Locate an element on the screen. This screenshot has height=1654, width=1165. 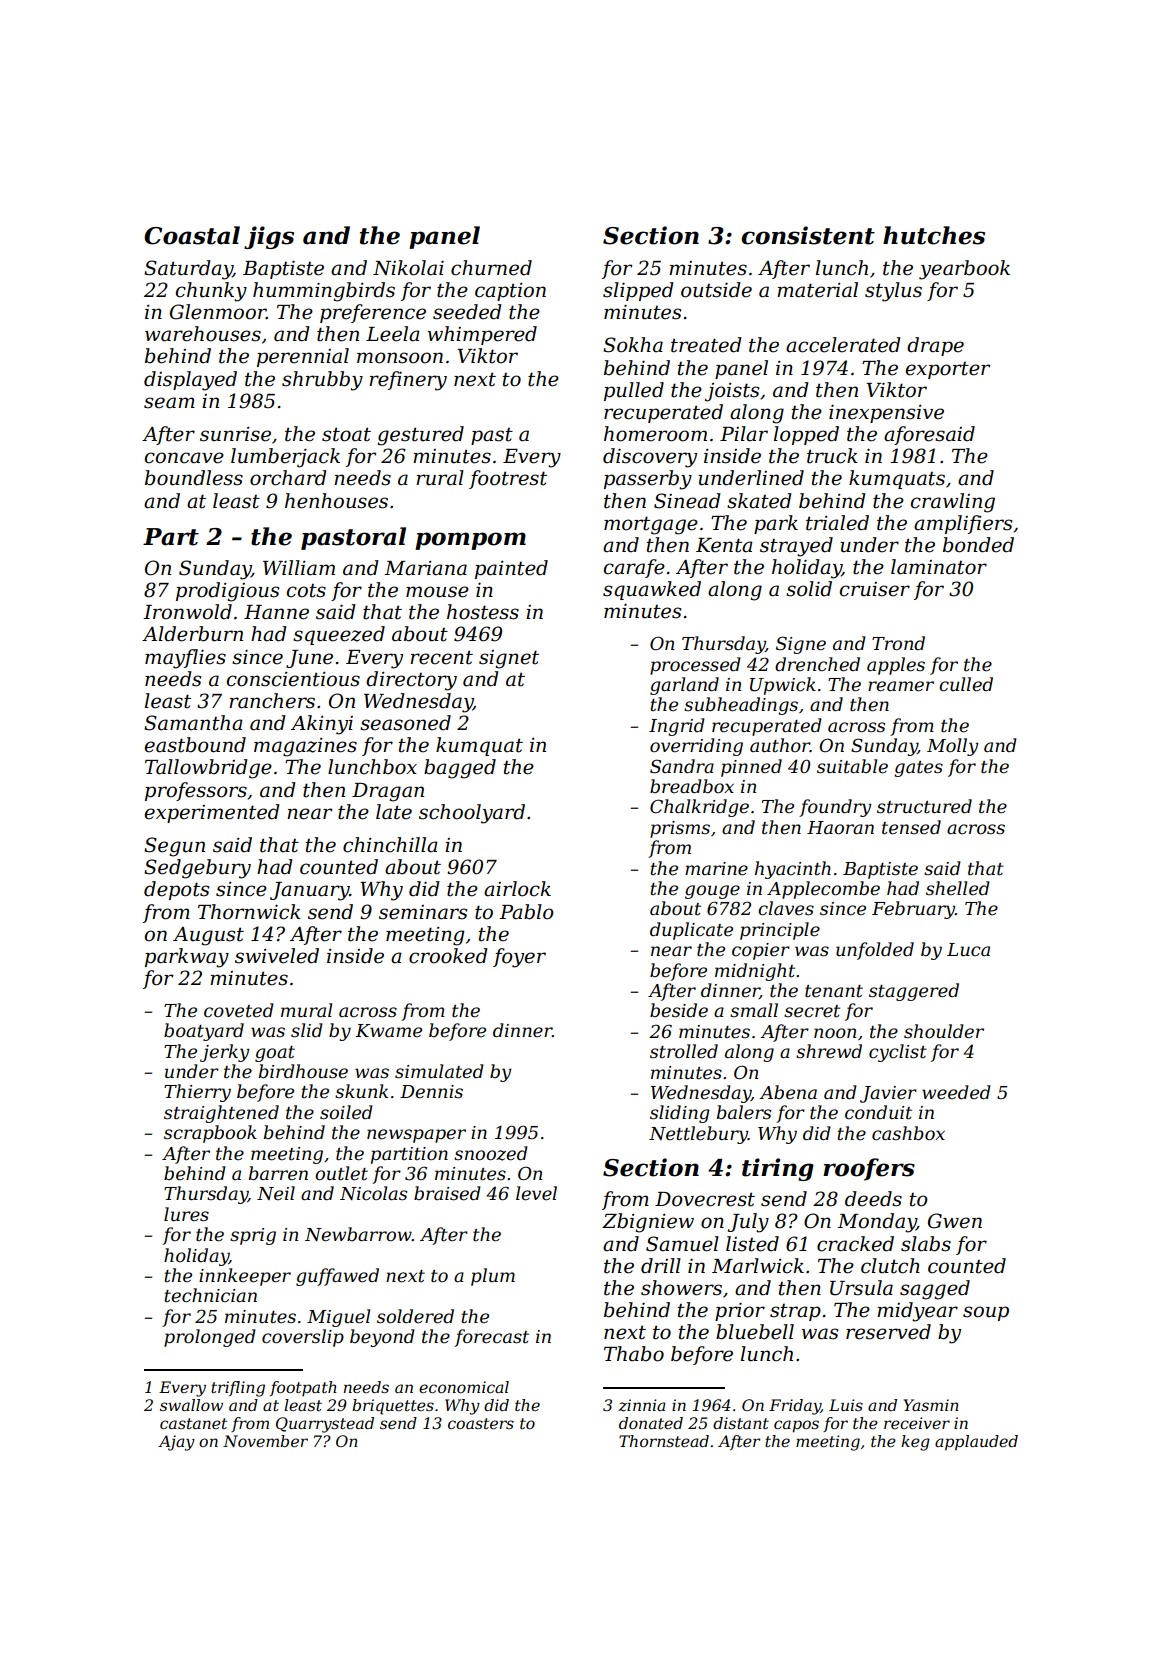
exporter is located at coordinates (948, 370).
